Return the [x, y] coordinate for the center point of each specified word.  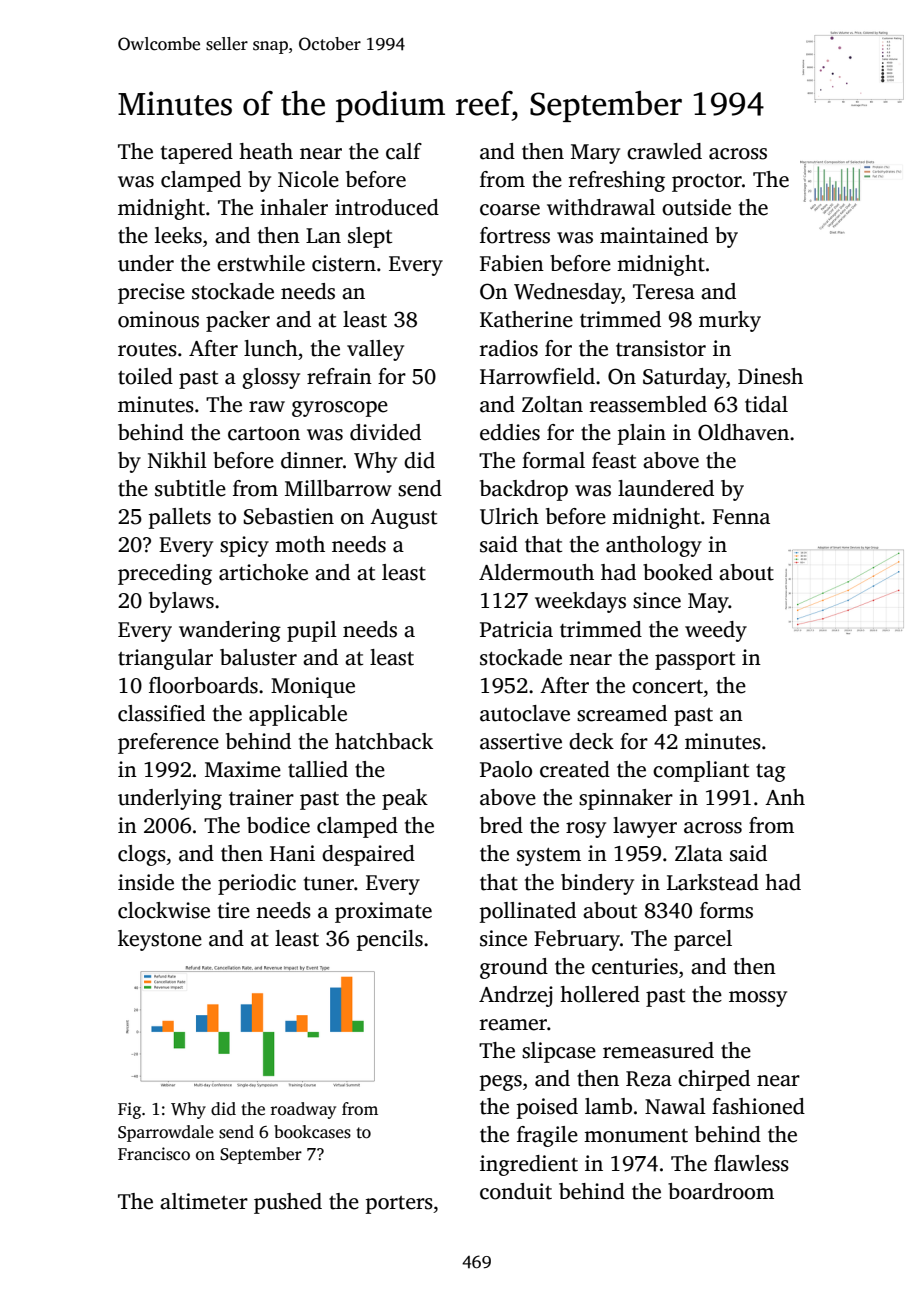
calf [404, 151]
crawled [664, 151]
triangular [165, 659]
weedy [716, 631]
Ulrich [509, 516]
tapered [197, 153]
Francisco [154, 1154]
